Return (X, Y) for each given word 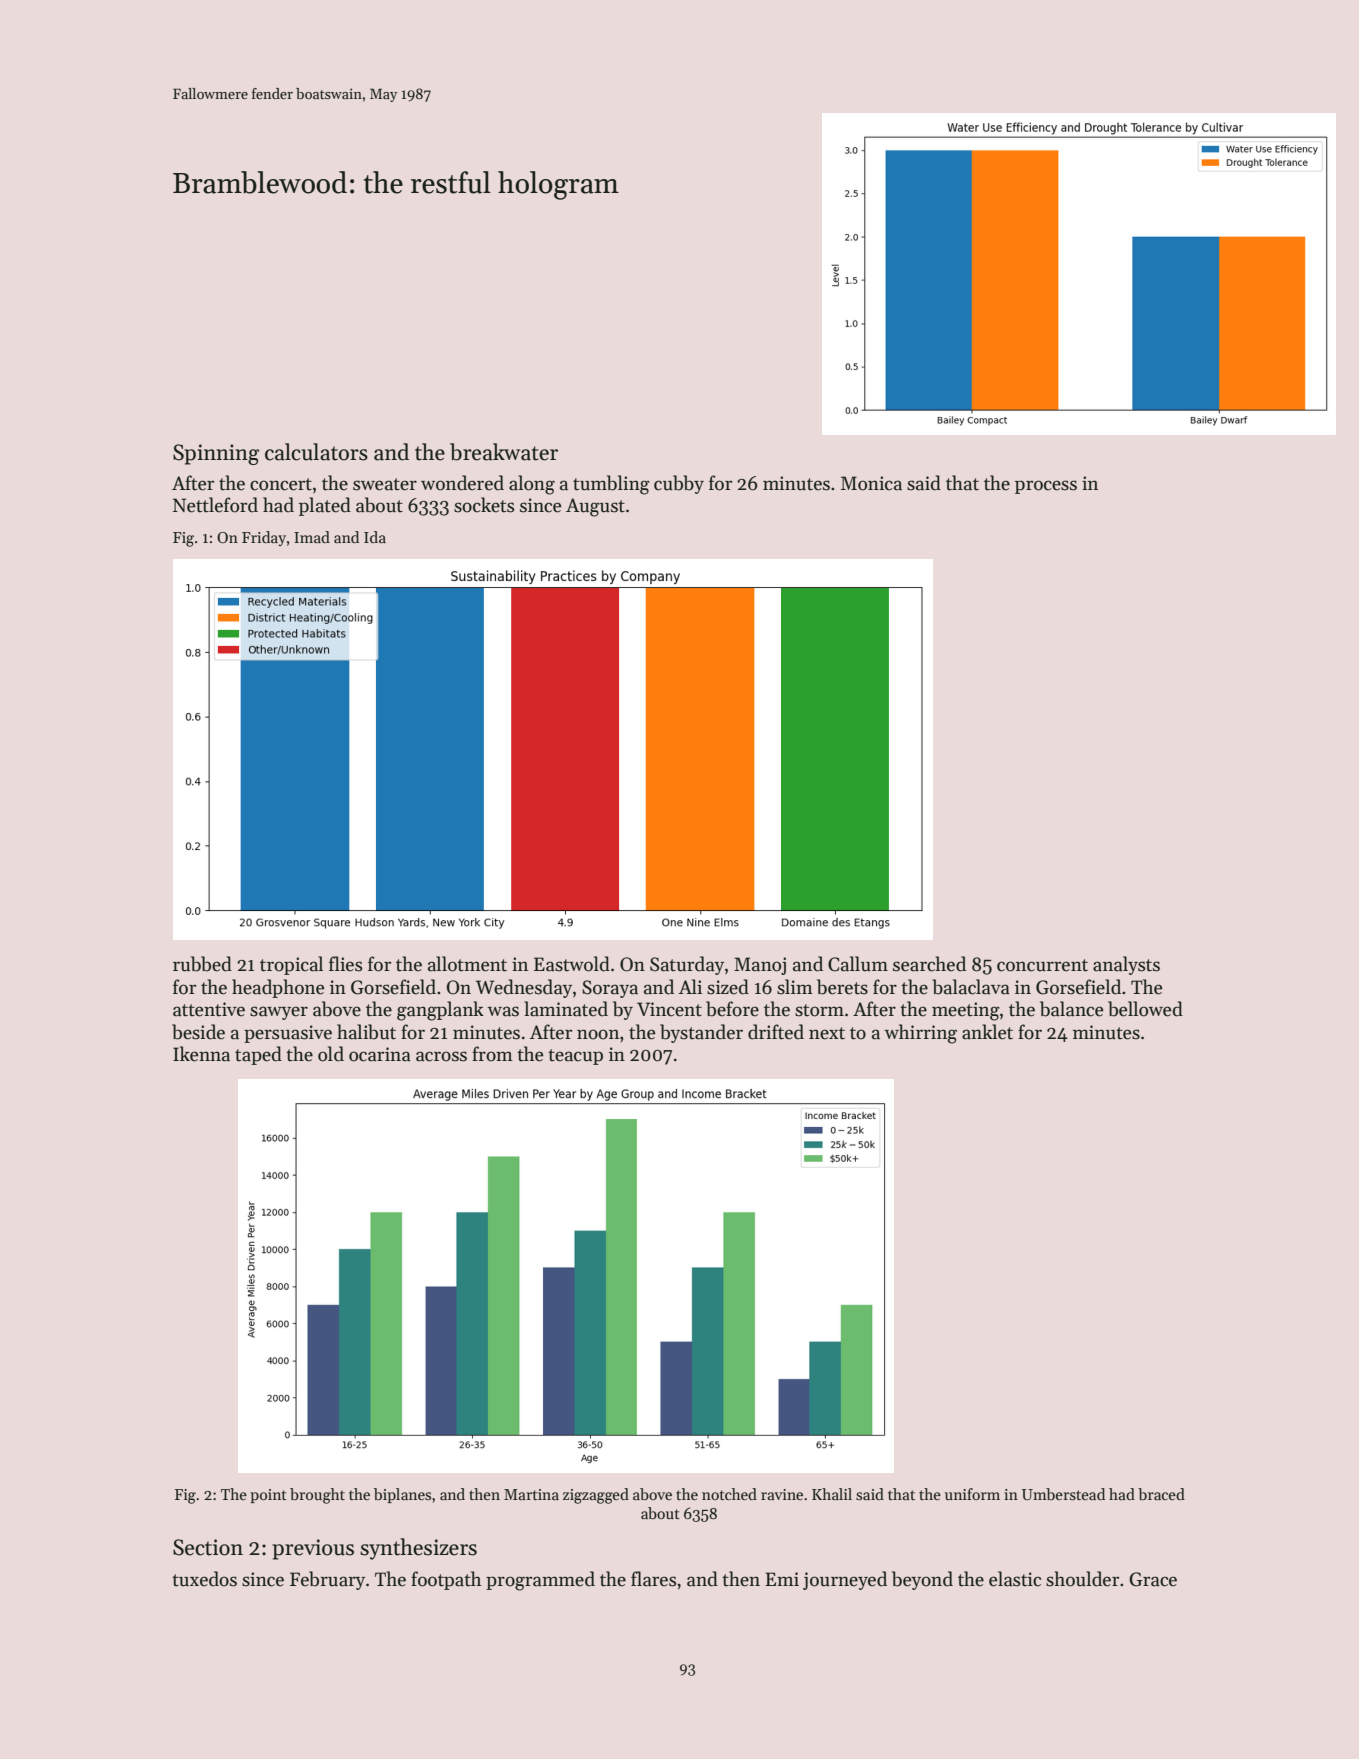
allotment (467, 964)
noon (598, 1034)
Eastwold (572, 964)
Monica (871, 483)
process (1046, 487)
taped (258, 1055)
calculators (316, 452)
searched (929, 964)
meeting (966, 1011)
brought (317, 1496)
